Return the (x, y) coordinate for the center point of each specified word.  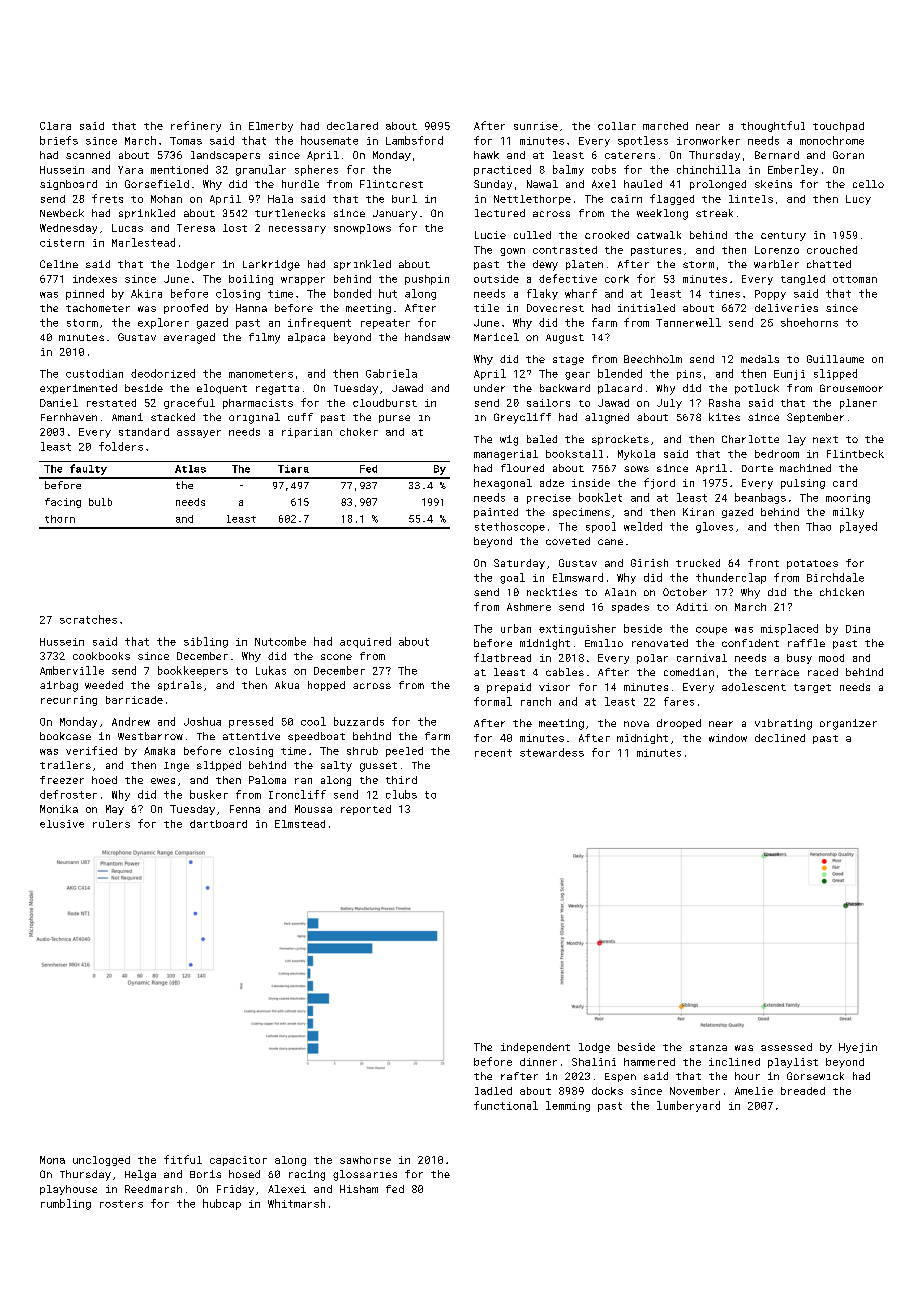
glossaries (365, 1175)
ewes (163, 781)
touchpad (838, 127)
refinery (196, 126)
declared (352, 126)
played (858, 527)
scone (336, 657)
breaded (803, 1091)
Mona (52, 1160)
